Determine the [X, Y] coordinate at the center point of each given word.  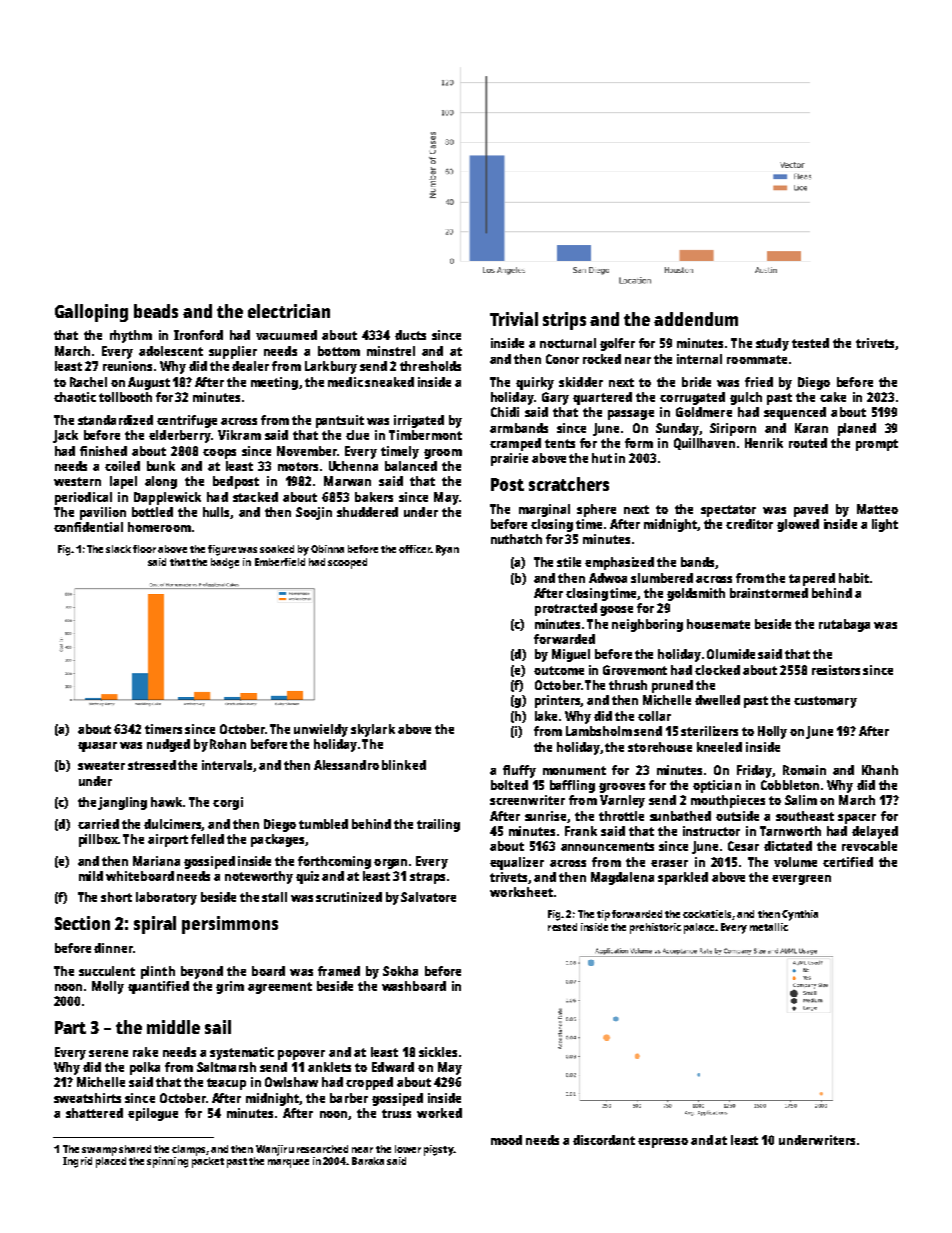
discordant [604, 1140]
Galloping [91, 313]
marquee [288, 1163]
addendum [696, 319]
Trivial [514, 319]
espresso [663, 1143]
